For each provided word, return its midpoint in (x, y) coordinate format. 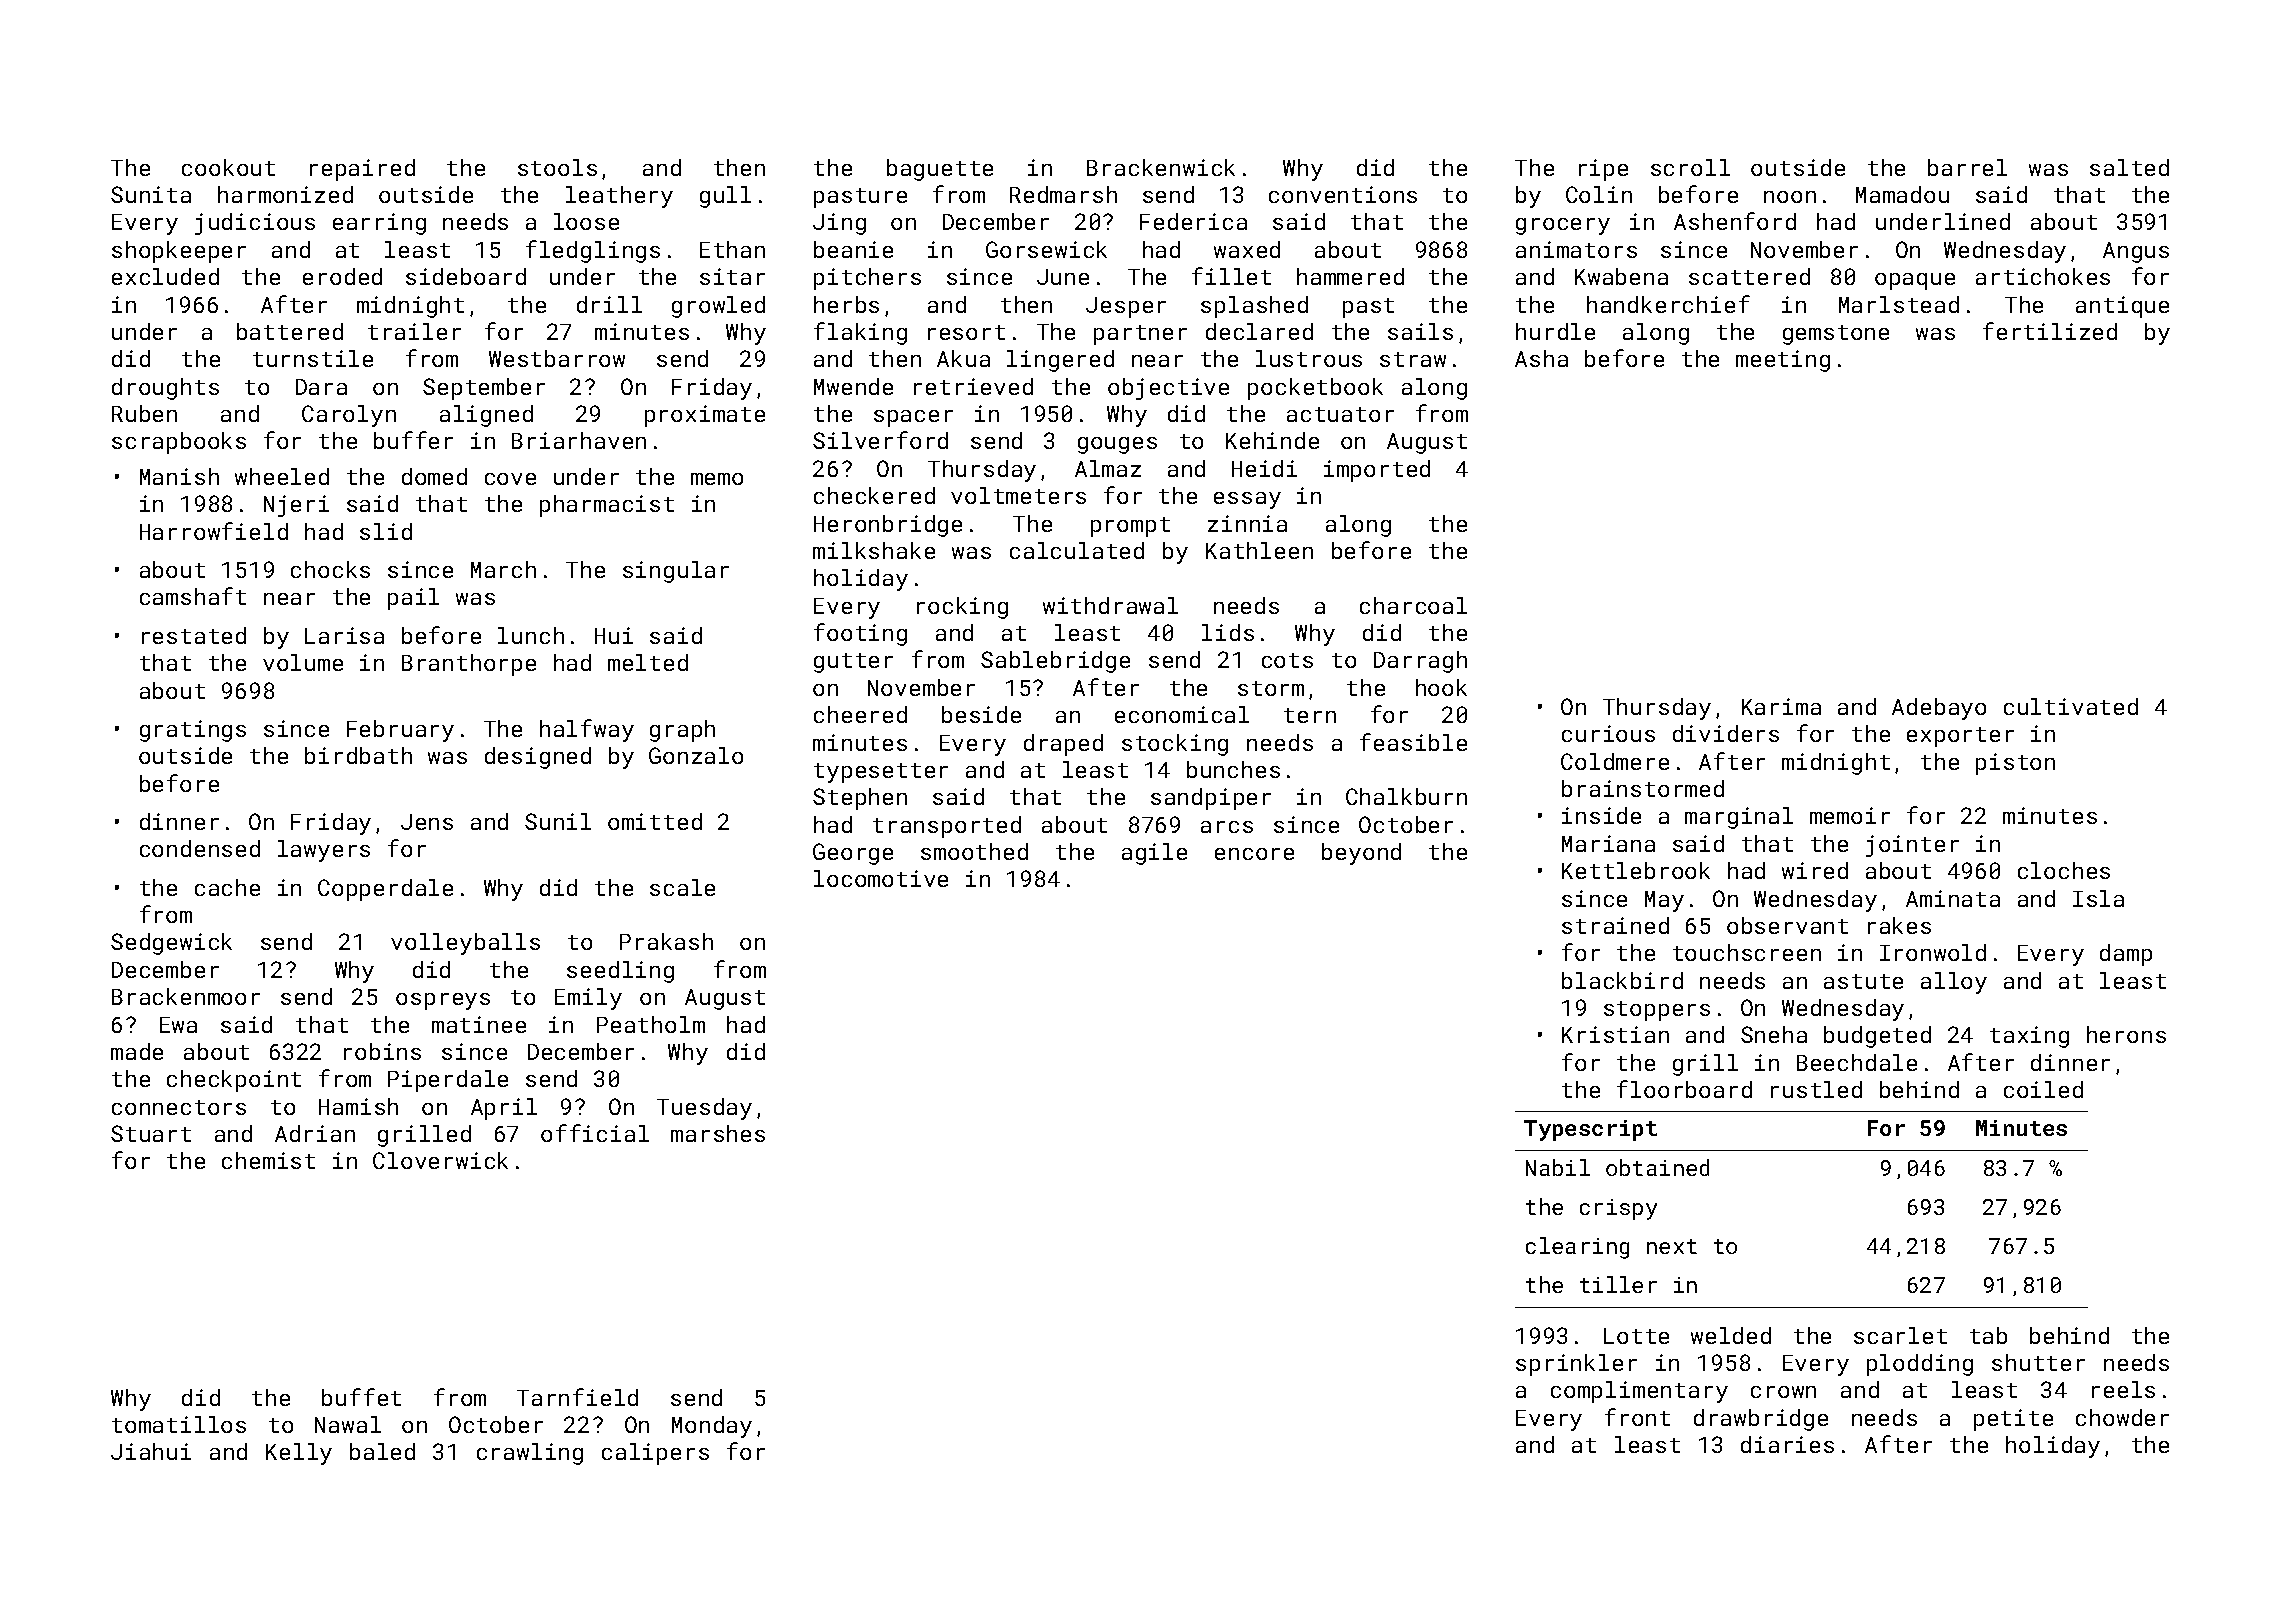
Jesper (1126, 307)
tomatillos (179, 1424)
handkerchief (1668, 304)
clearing (1577, 1248)
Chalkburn (1406, 796)
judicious (255, 224)
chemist (268, 1160)
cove (510, 479)
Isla (2098, 898)
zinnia (1247, 523)
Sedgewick (171, 944)
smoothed (974, 851)
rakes (1899, 925)
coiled (2043, 1089)
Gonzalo (696, 755)
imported (1377, 471)
